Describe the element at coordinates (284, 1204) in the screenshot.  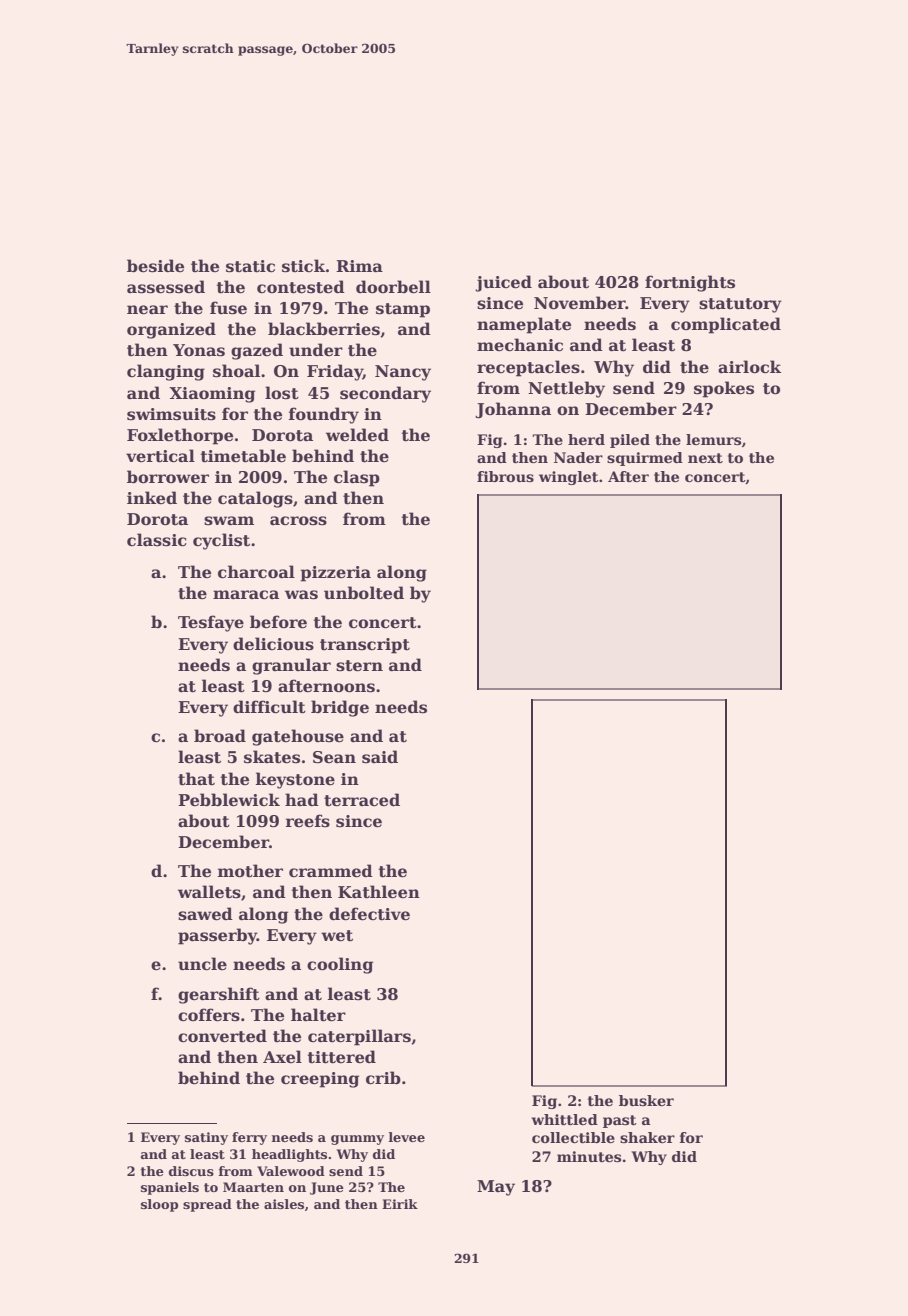
I see `aisles` at that location.
